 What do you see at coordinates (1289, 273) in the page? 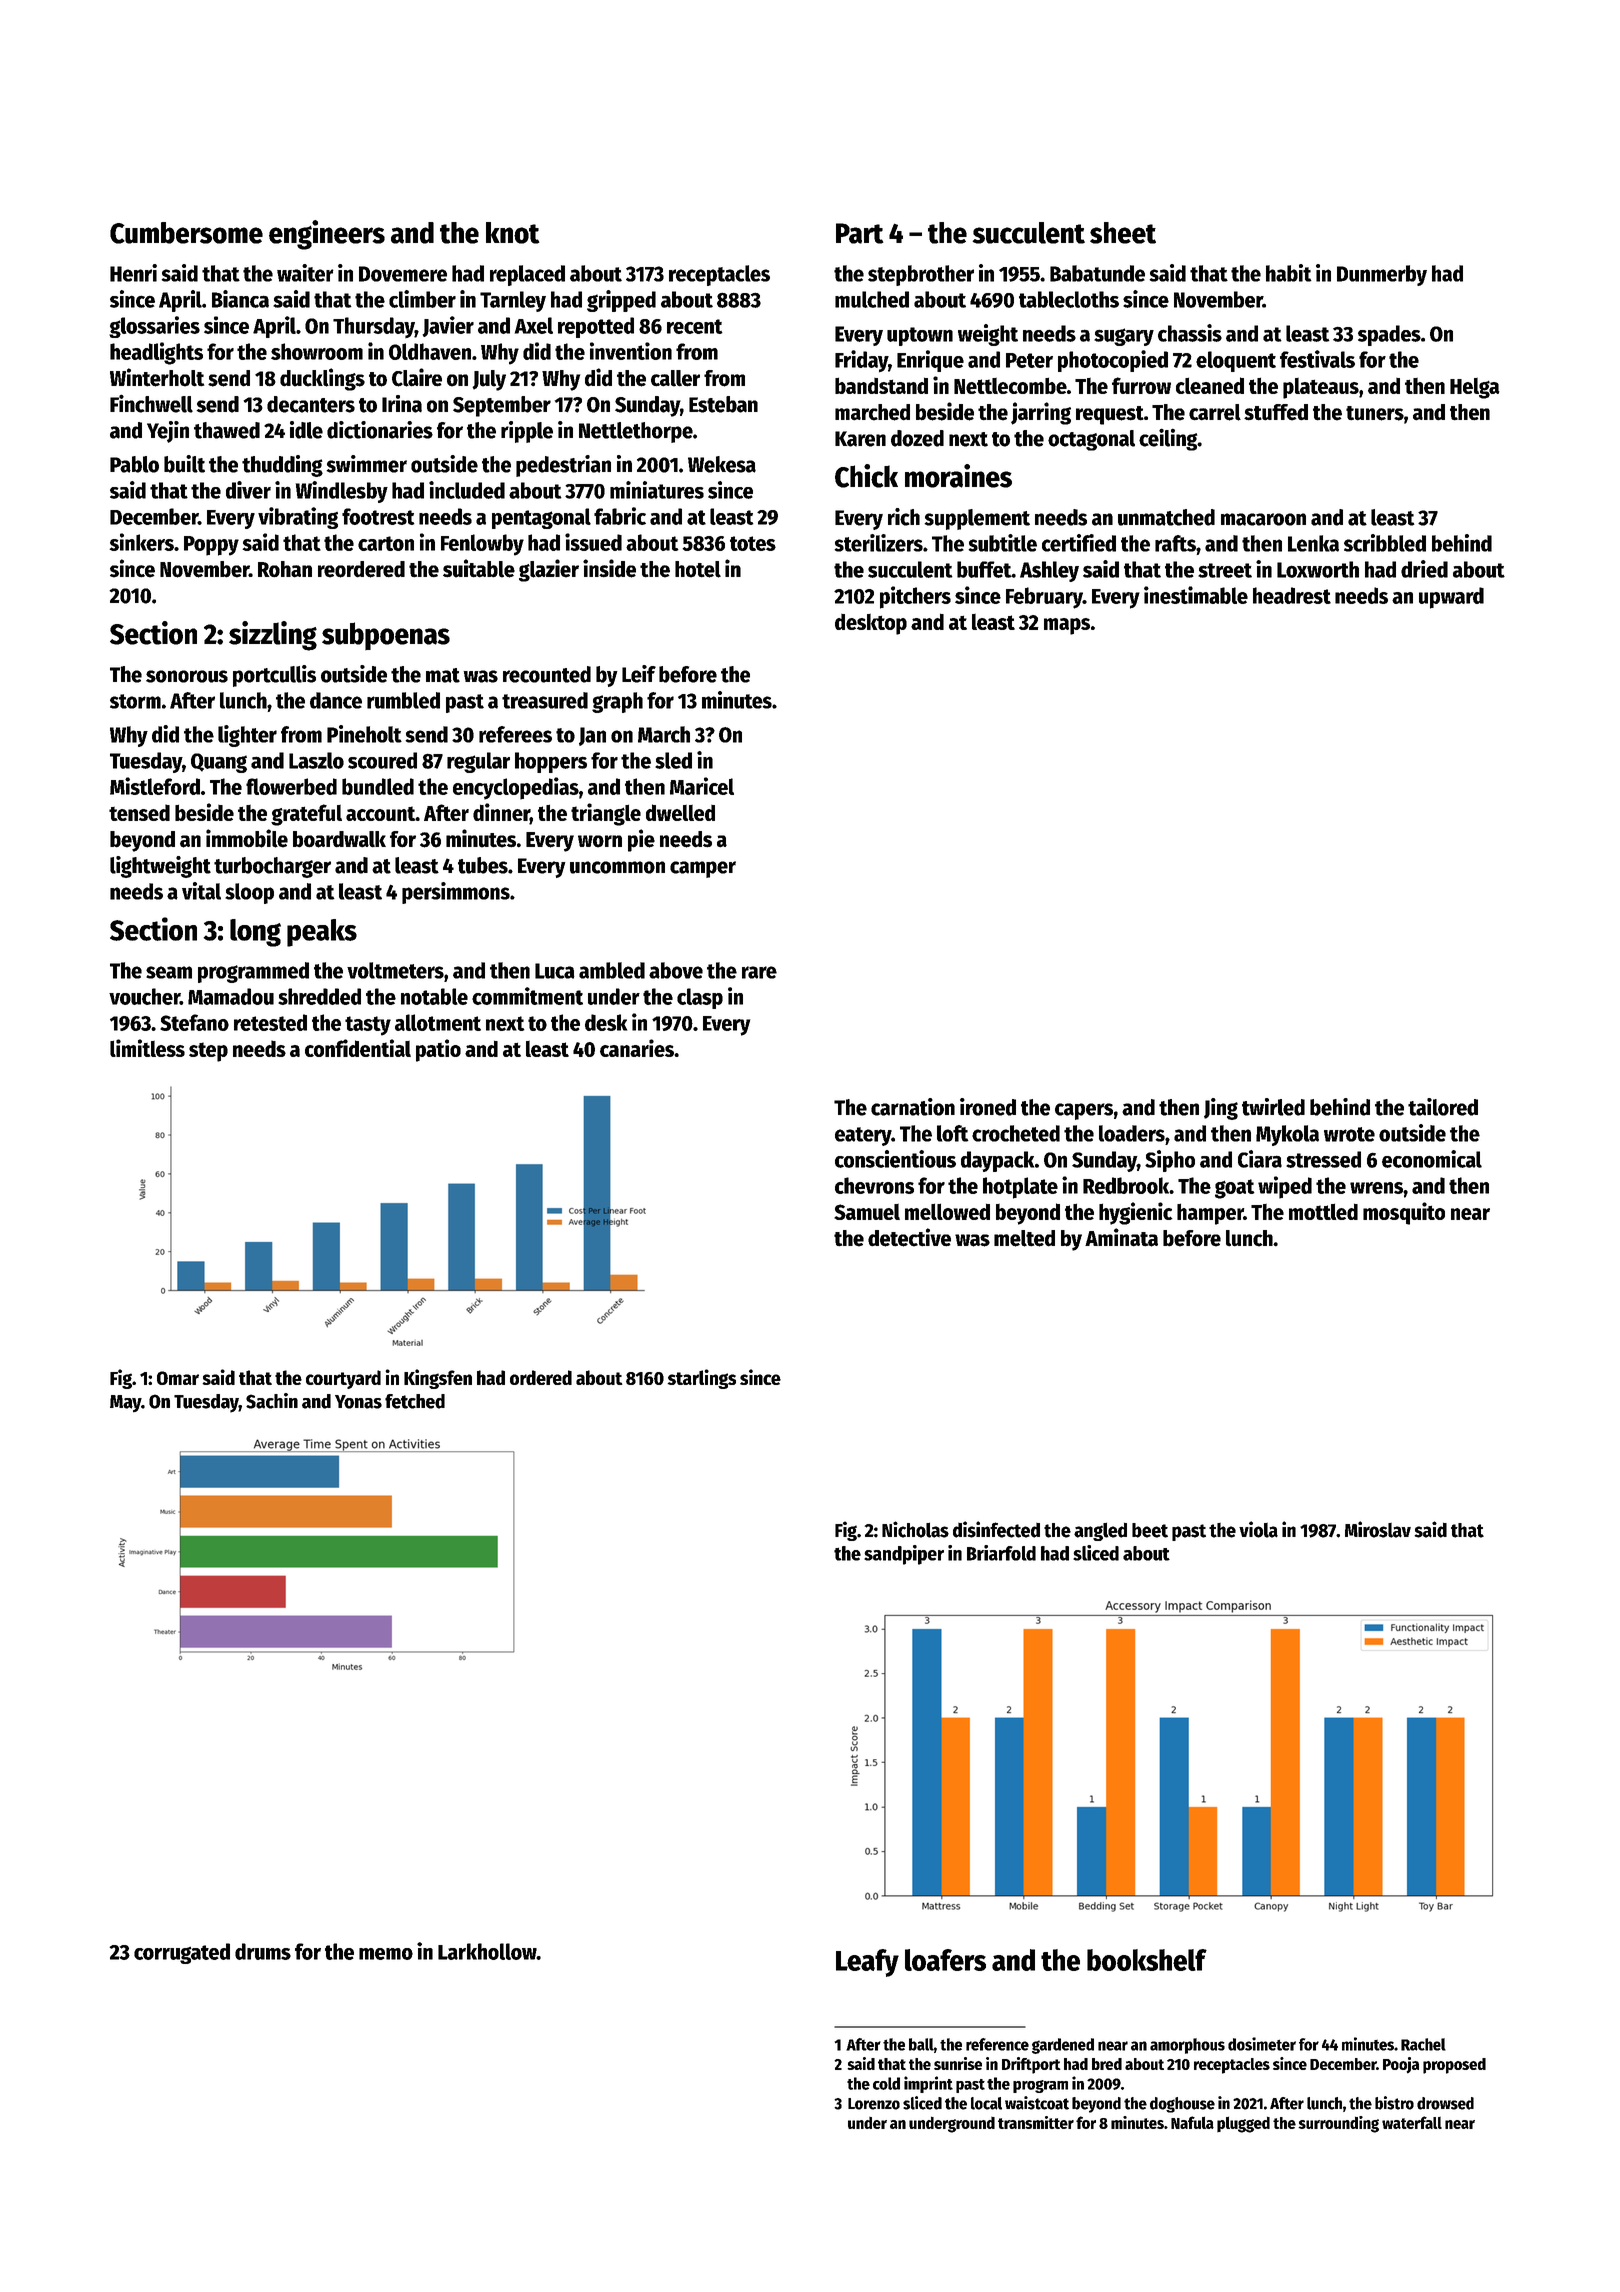
I see `habit` at bounding box center [1289, 273].
